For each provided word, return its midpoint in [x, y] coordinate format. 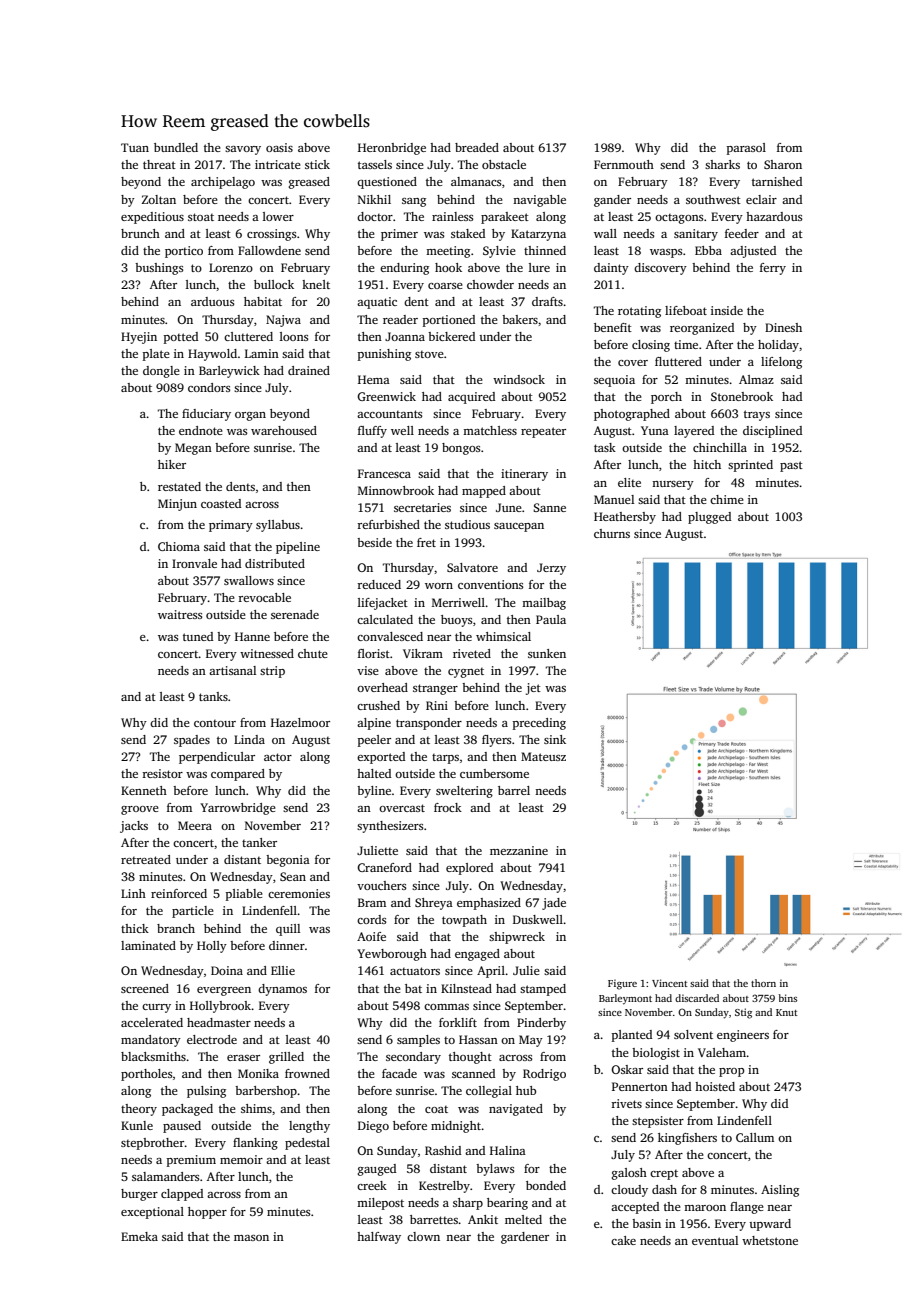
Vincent [670, 983]
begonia [288, 861]
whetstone [770, 1240]
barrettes [434, 1219]
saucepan [519, 527]
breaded [477, 147]
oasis [279, 147]
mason [251, 1238]
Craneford [384, 867]
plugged [709, 518]
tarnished [777, 181]
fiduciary [206, 415]
